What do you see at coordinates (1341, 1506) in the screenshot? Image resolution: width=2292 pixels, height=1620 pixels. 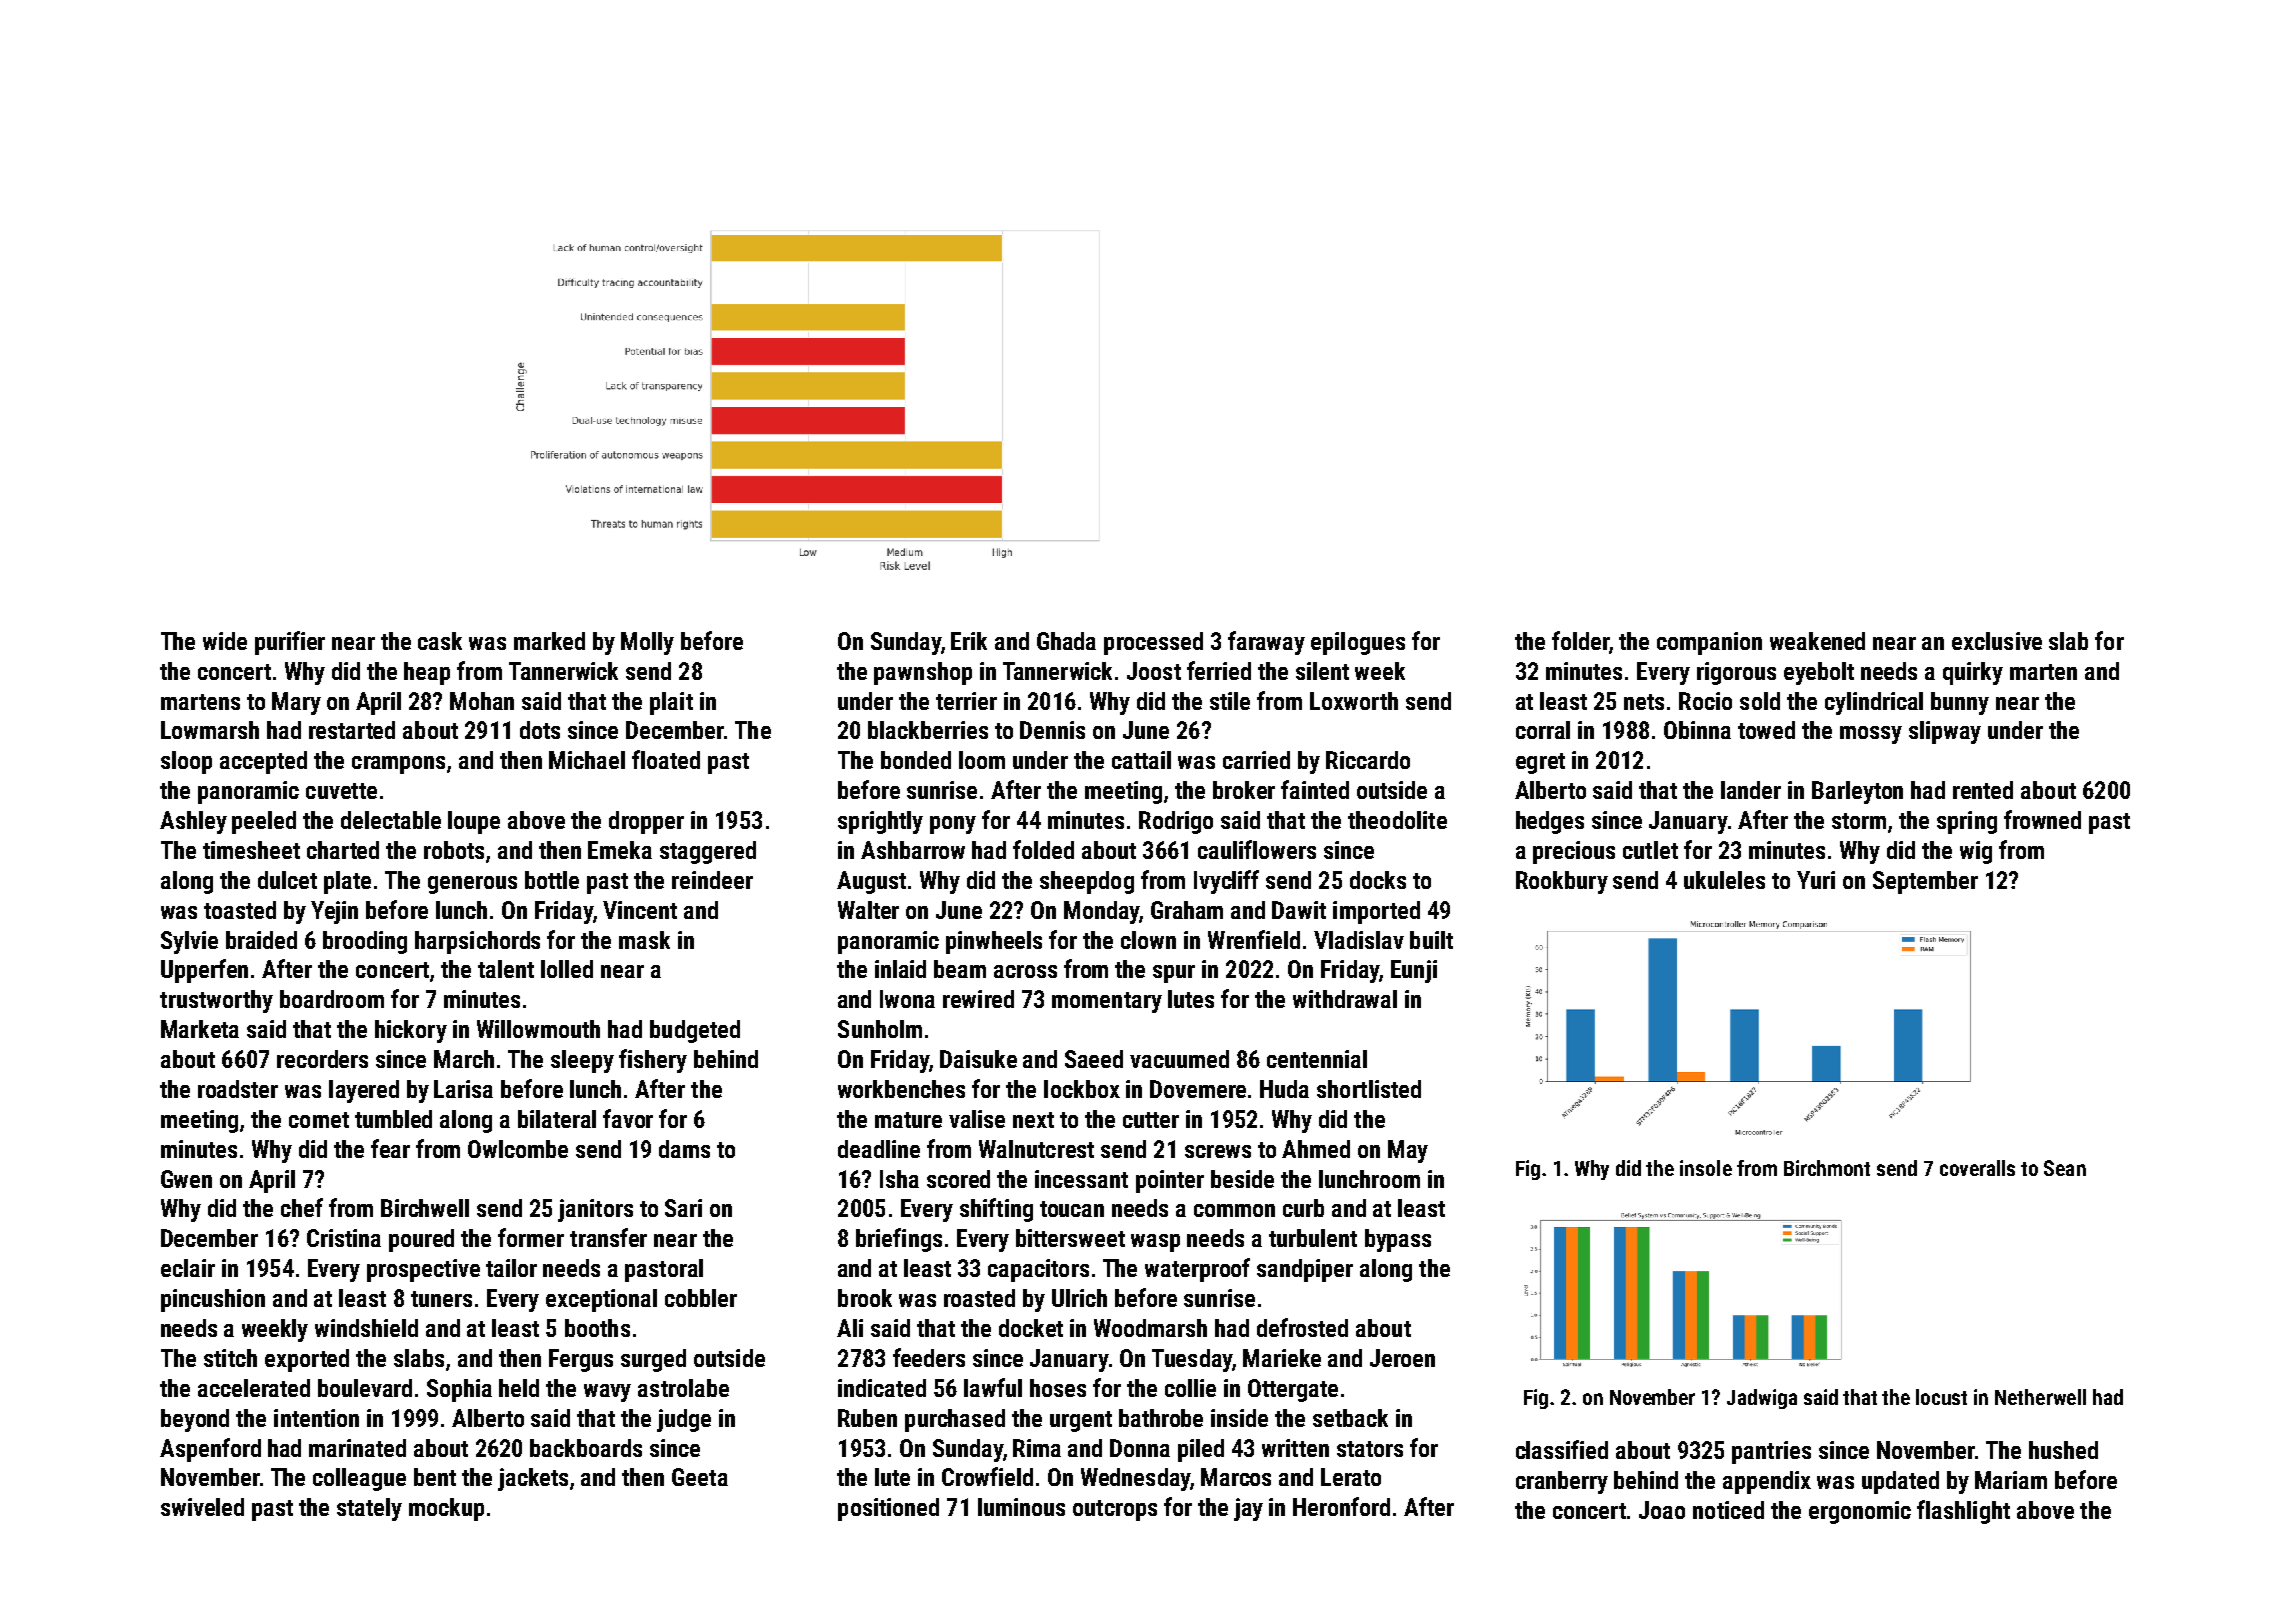 I see `Heronford` at bounding box center [1341, 1506].
